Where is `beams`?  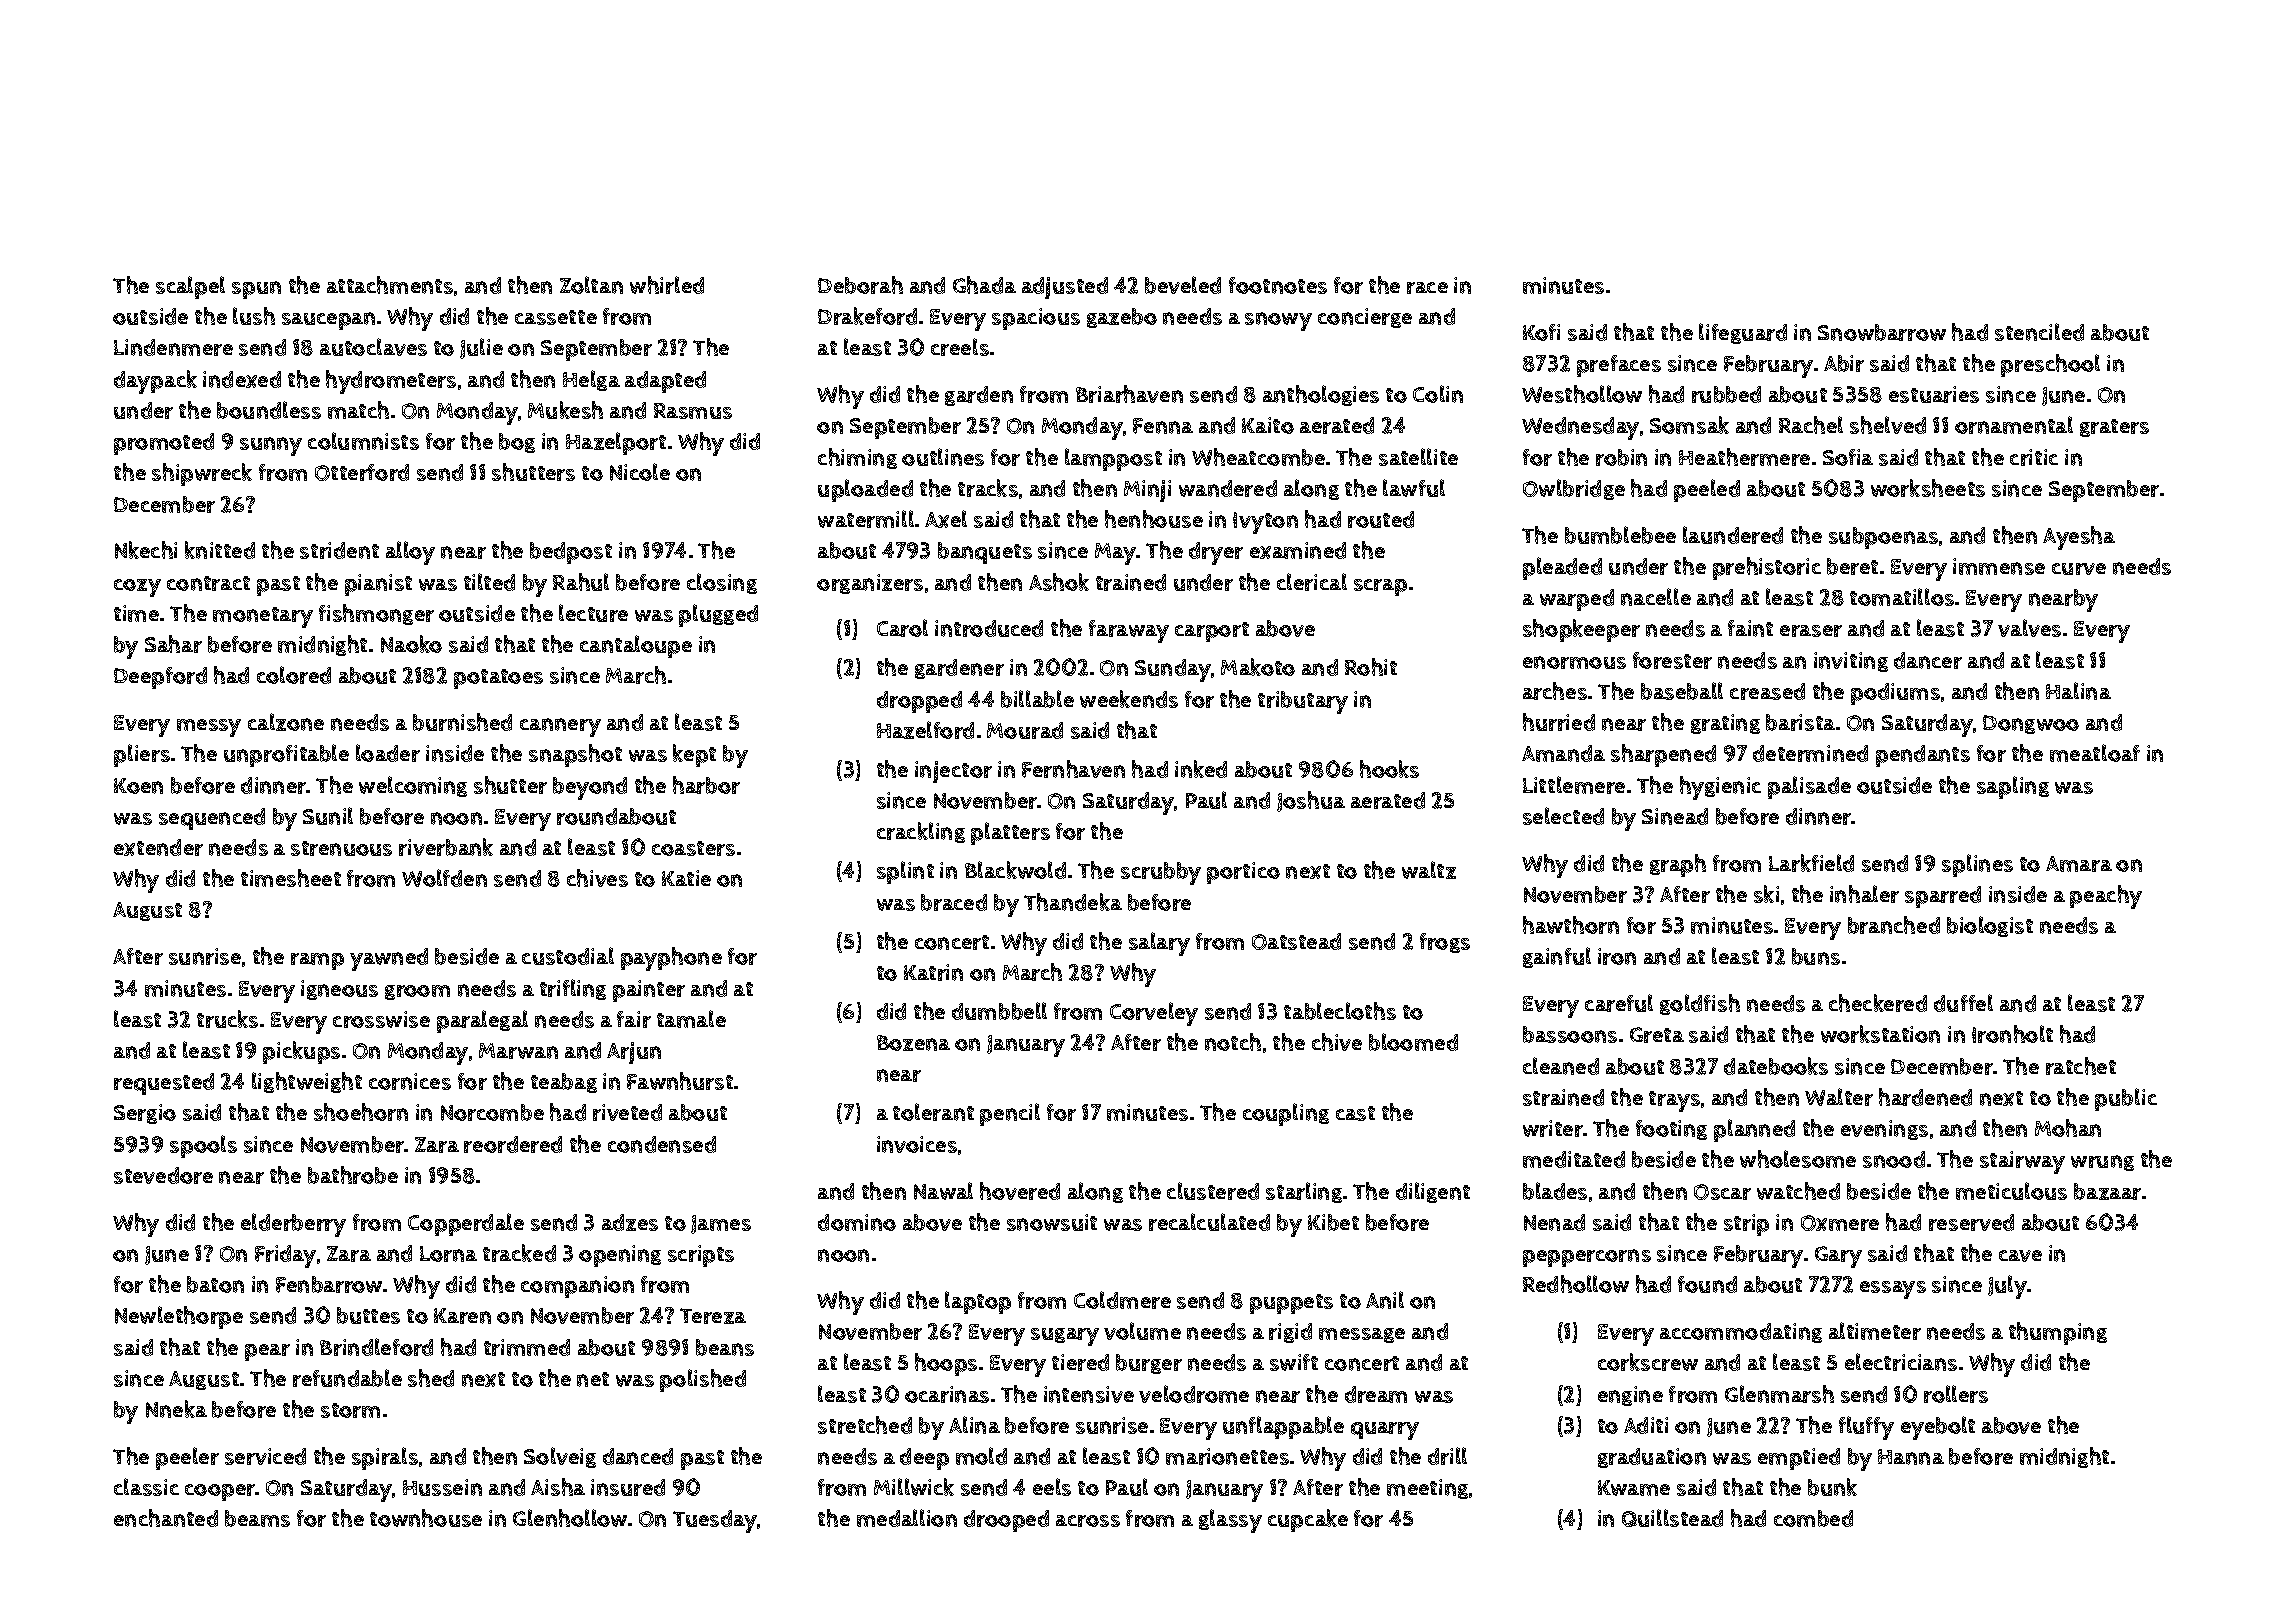
beams is located at coordinates (257, 1518).
